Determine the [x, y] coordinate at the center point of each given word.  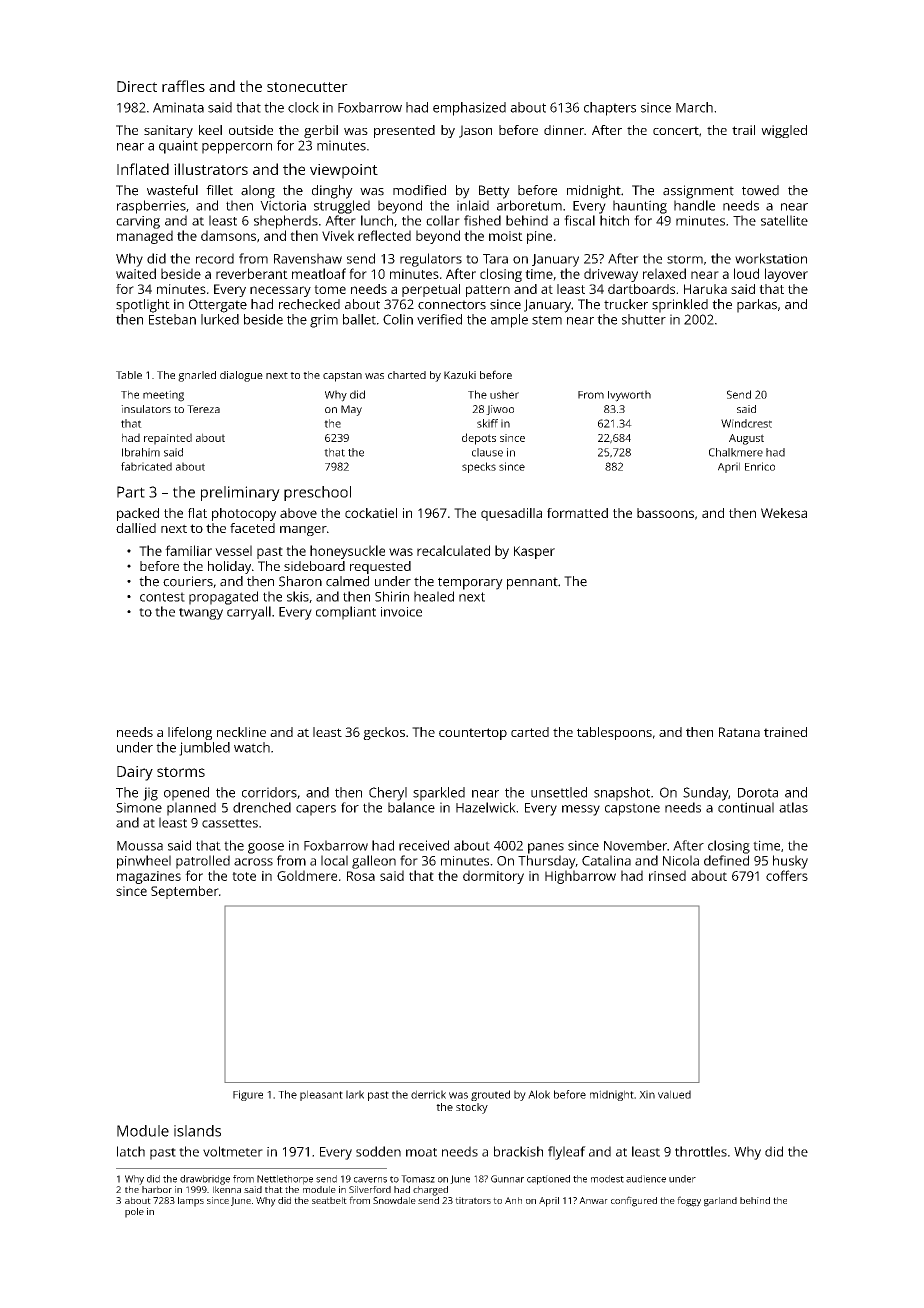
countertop [473, 734]
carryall [249, 613]
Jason [475, 131]
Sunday [705, 794]
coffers [787, 875]
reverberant [252, 273]
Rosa [361, 876]
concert [676, 130]
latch [131, 1151]
